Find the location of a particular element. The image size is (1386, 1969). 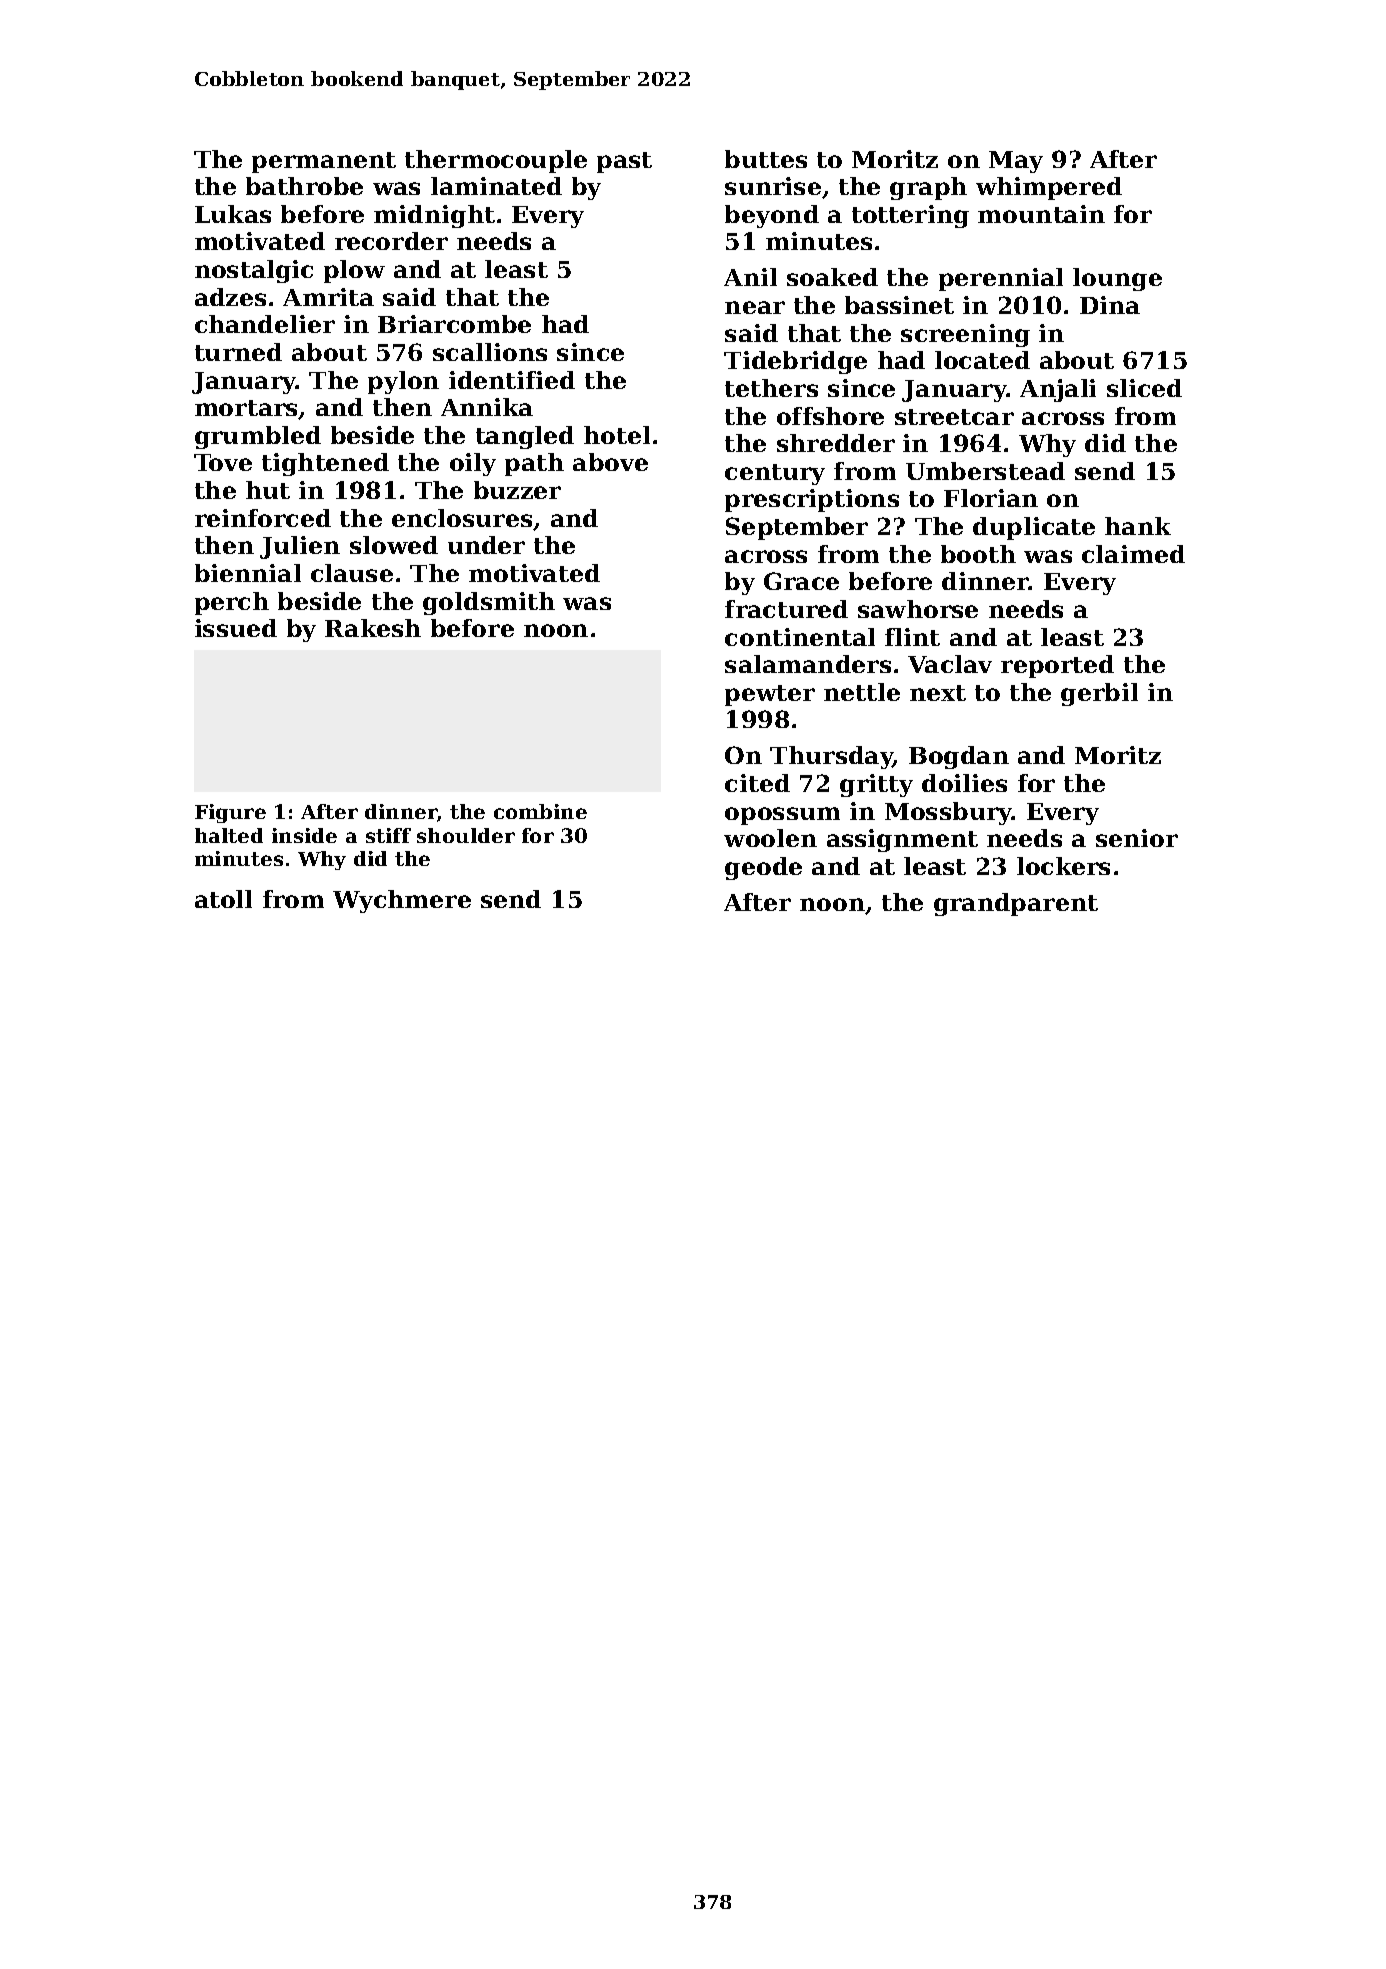

buttes is located at coordinates (766, 159).
